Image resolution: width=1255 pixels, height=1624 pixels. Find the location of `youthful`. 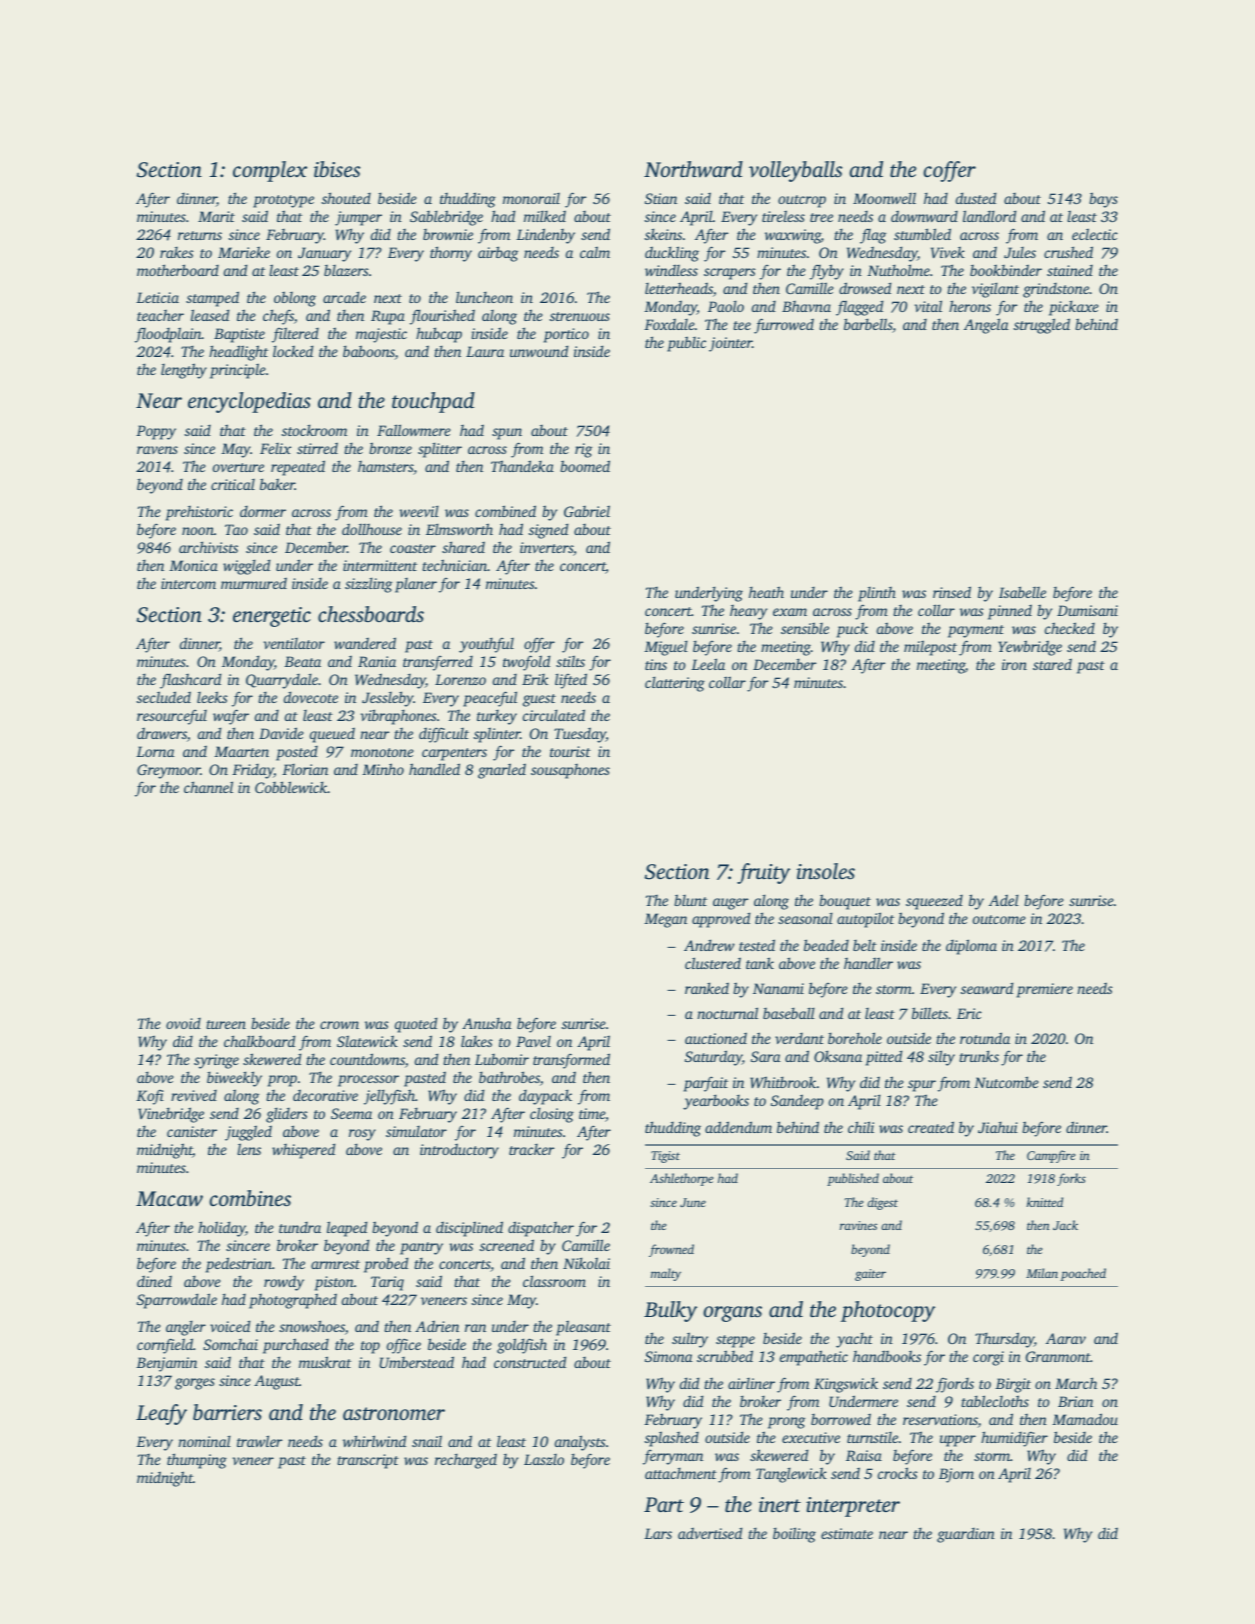

youthful is located at coordinates (486, 645).
